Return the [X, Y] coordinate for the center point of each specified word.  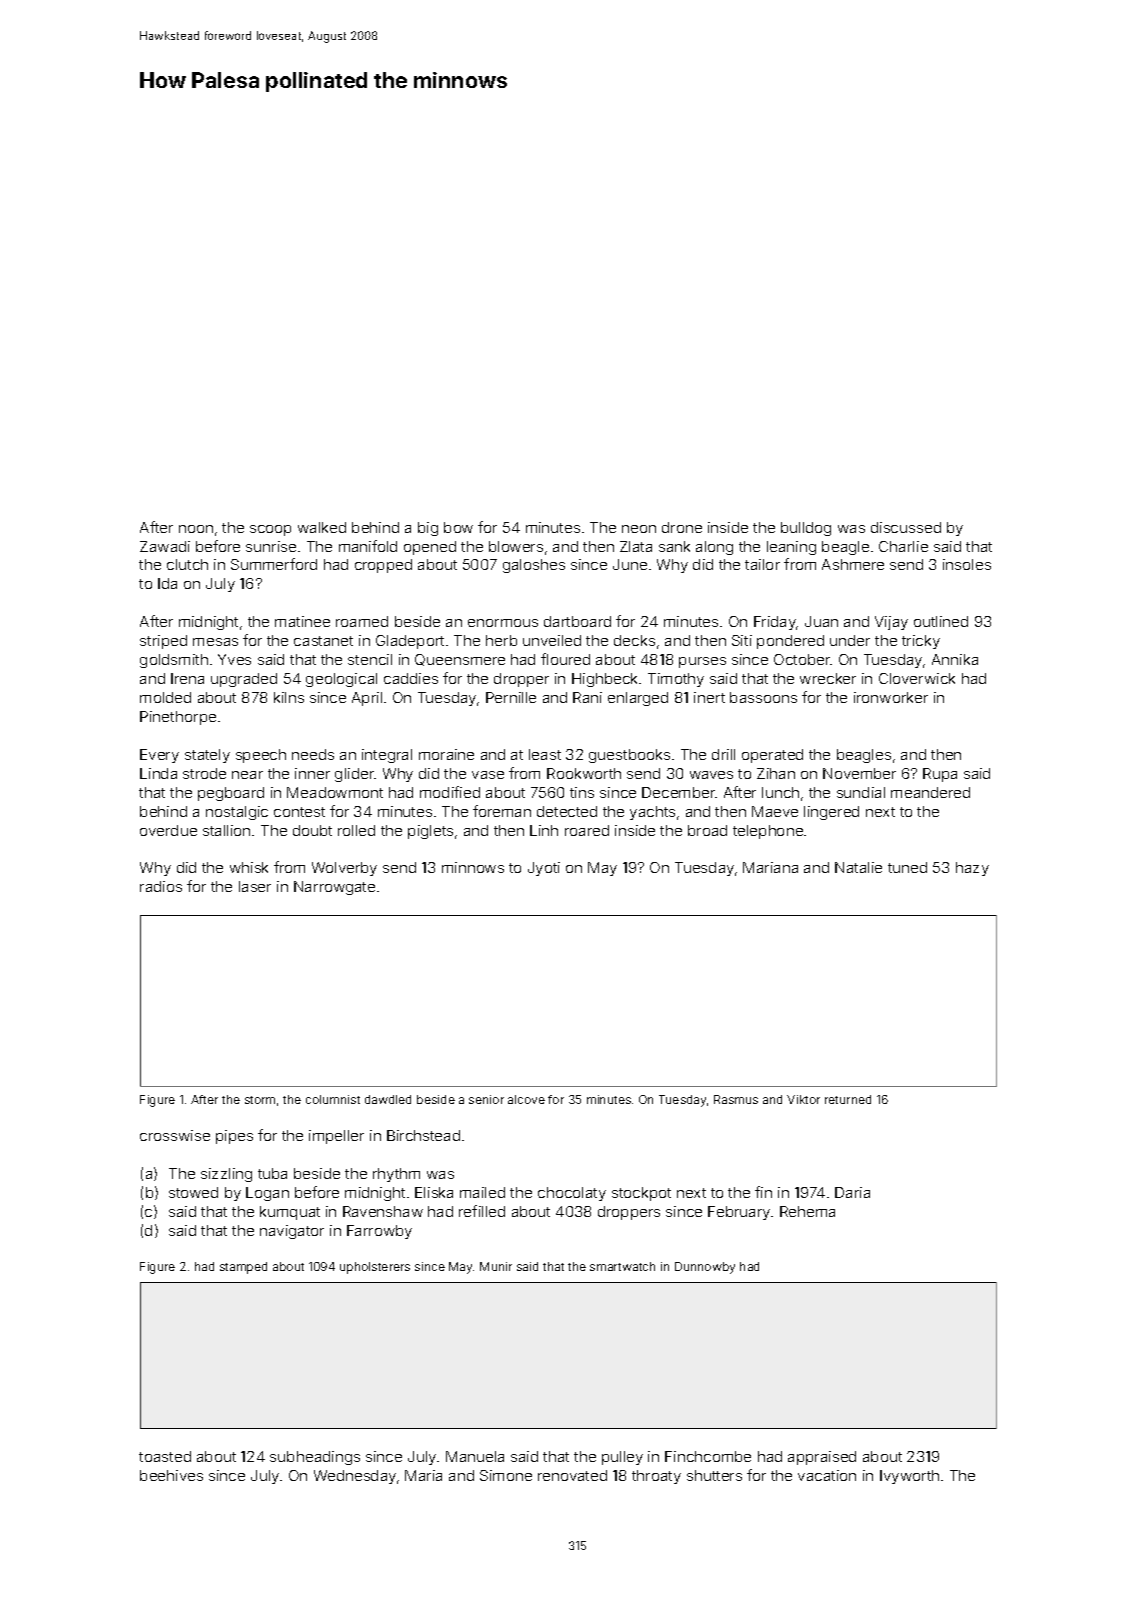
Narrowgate [334, 888]
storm [260, 1100]
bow [458, 527]
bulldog [806, 529]
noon [196, 529]
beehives [171, 1475]
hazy [972, 869]
